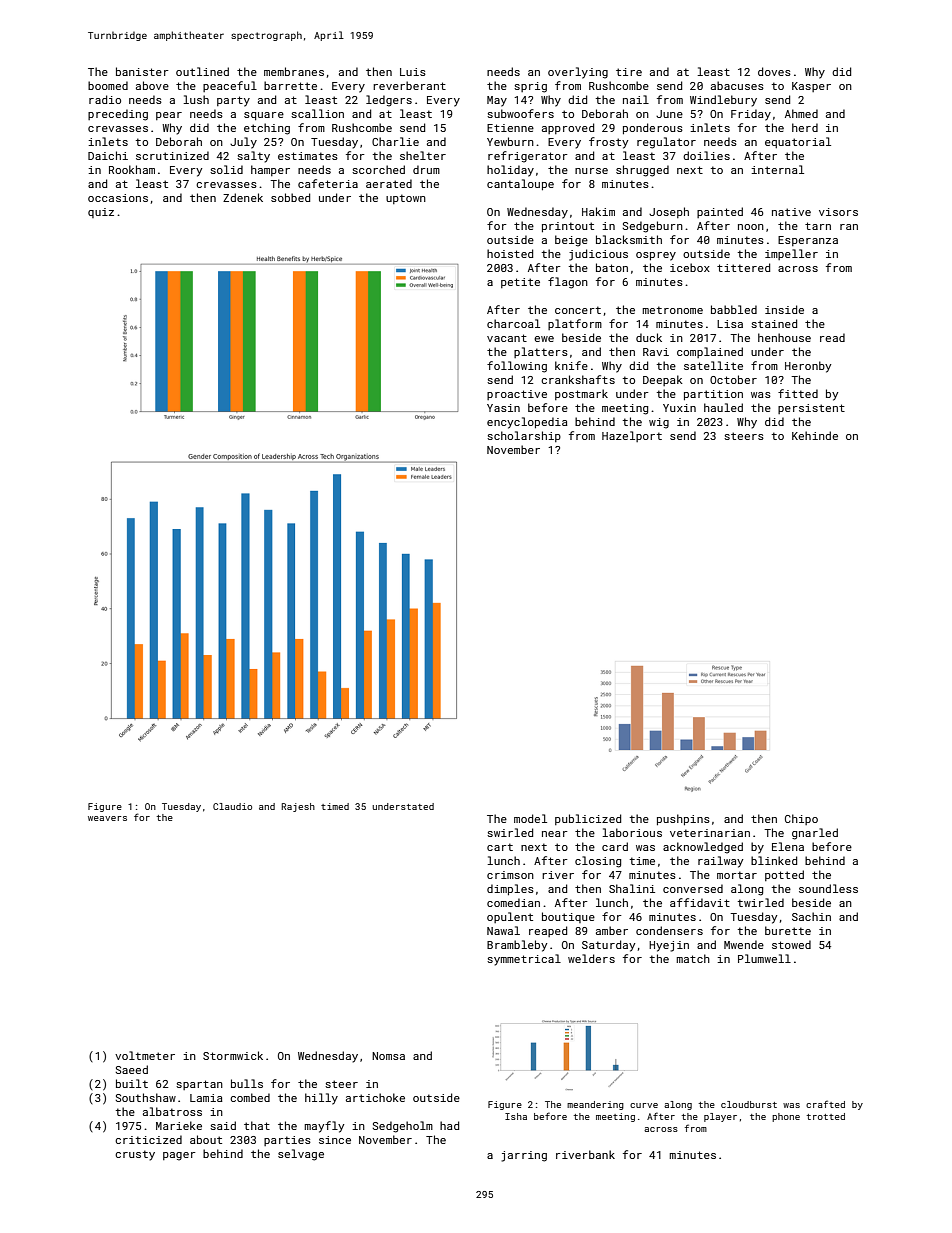 The image size is (952, 1233). What do you see at coordinates (101, 213) in the screenshot?
I see `quiz` at bounding box center [101, 213].
